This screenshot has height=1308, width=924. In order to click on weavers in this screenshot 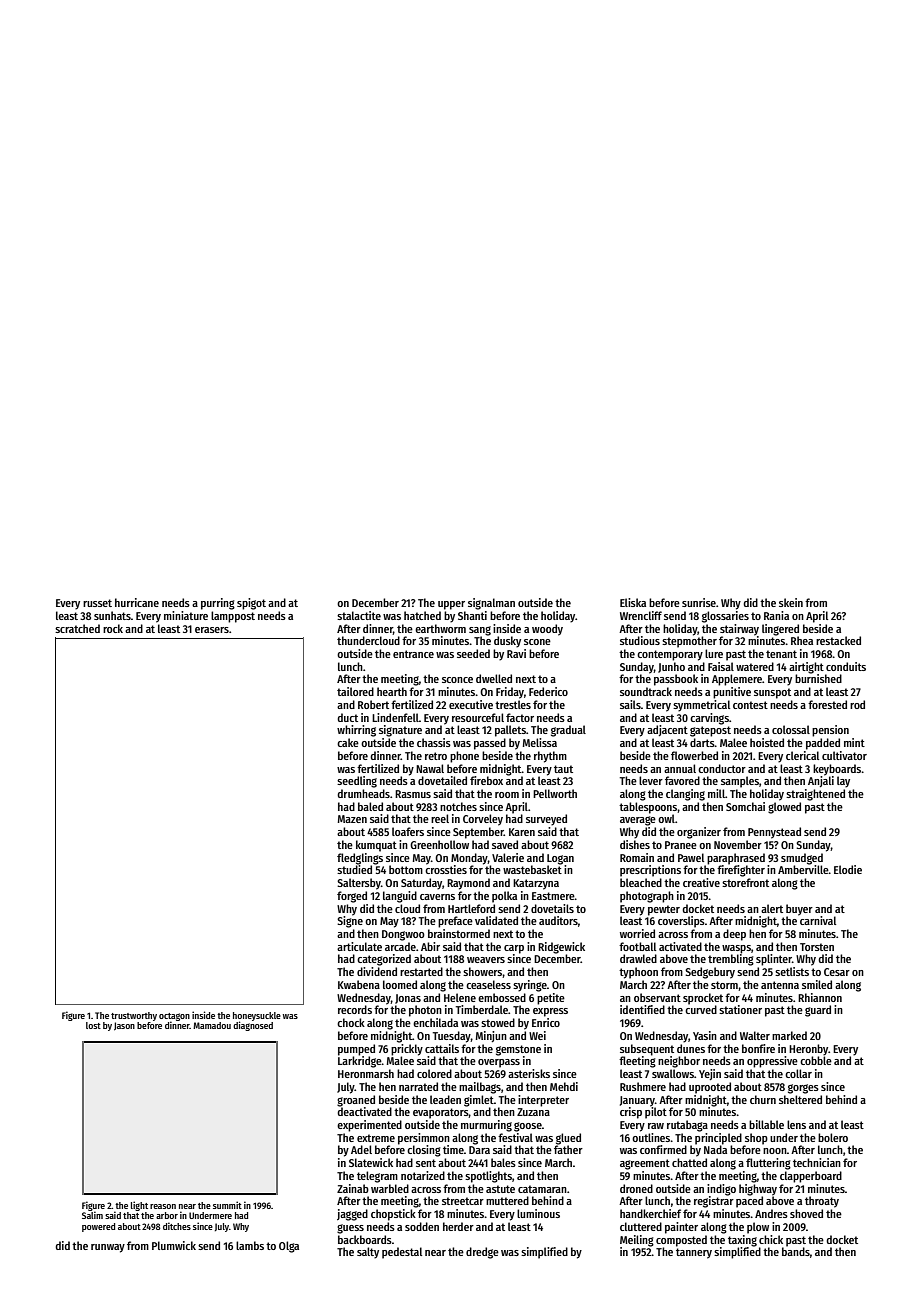, I will do `click(486, 960)`.
